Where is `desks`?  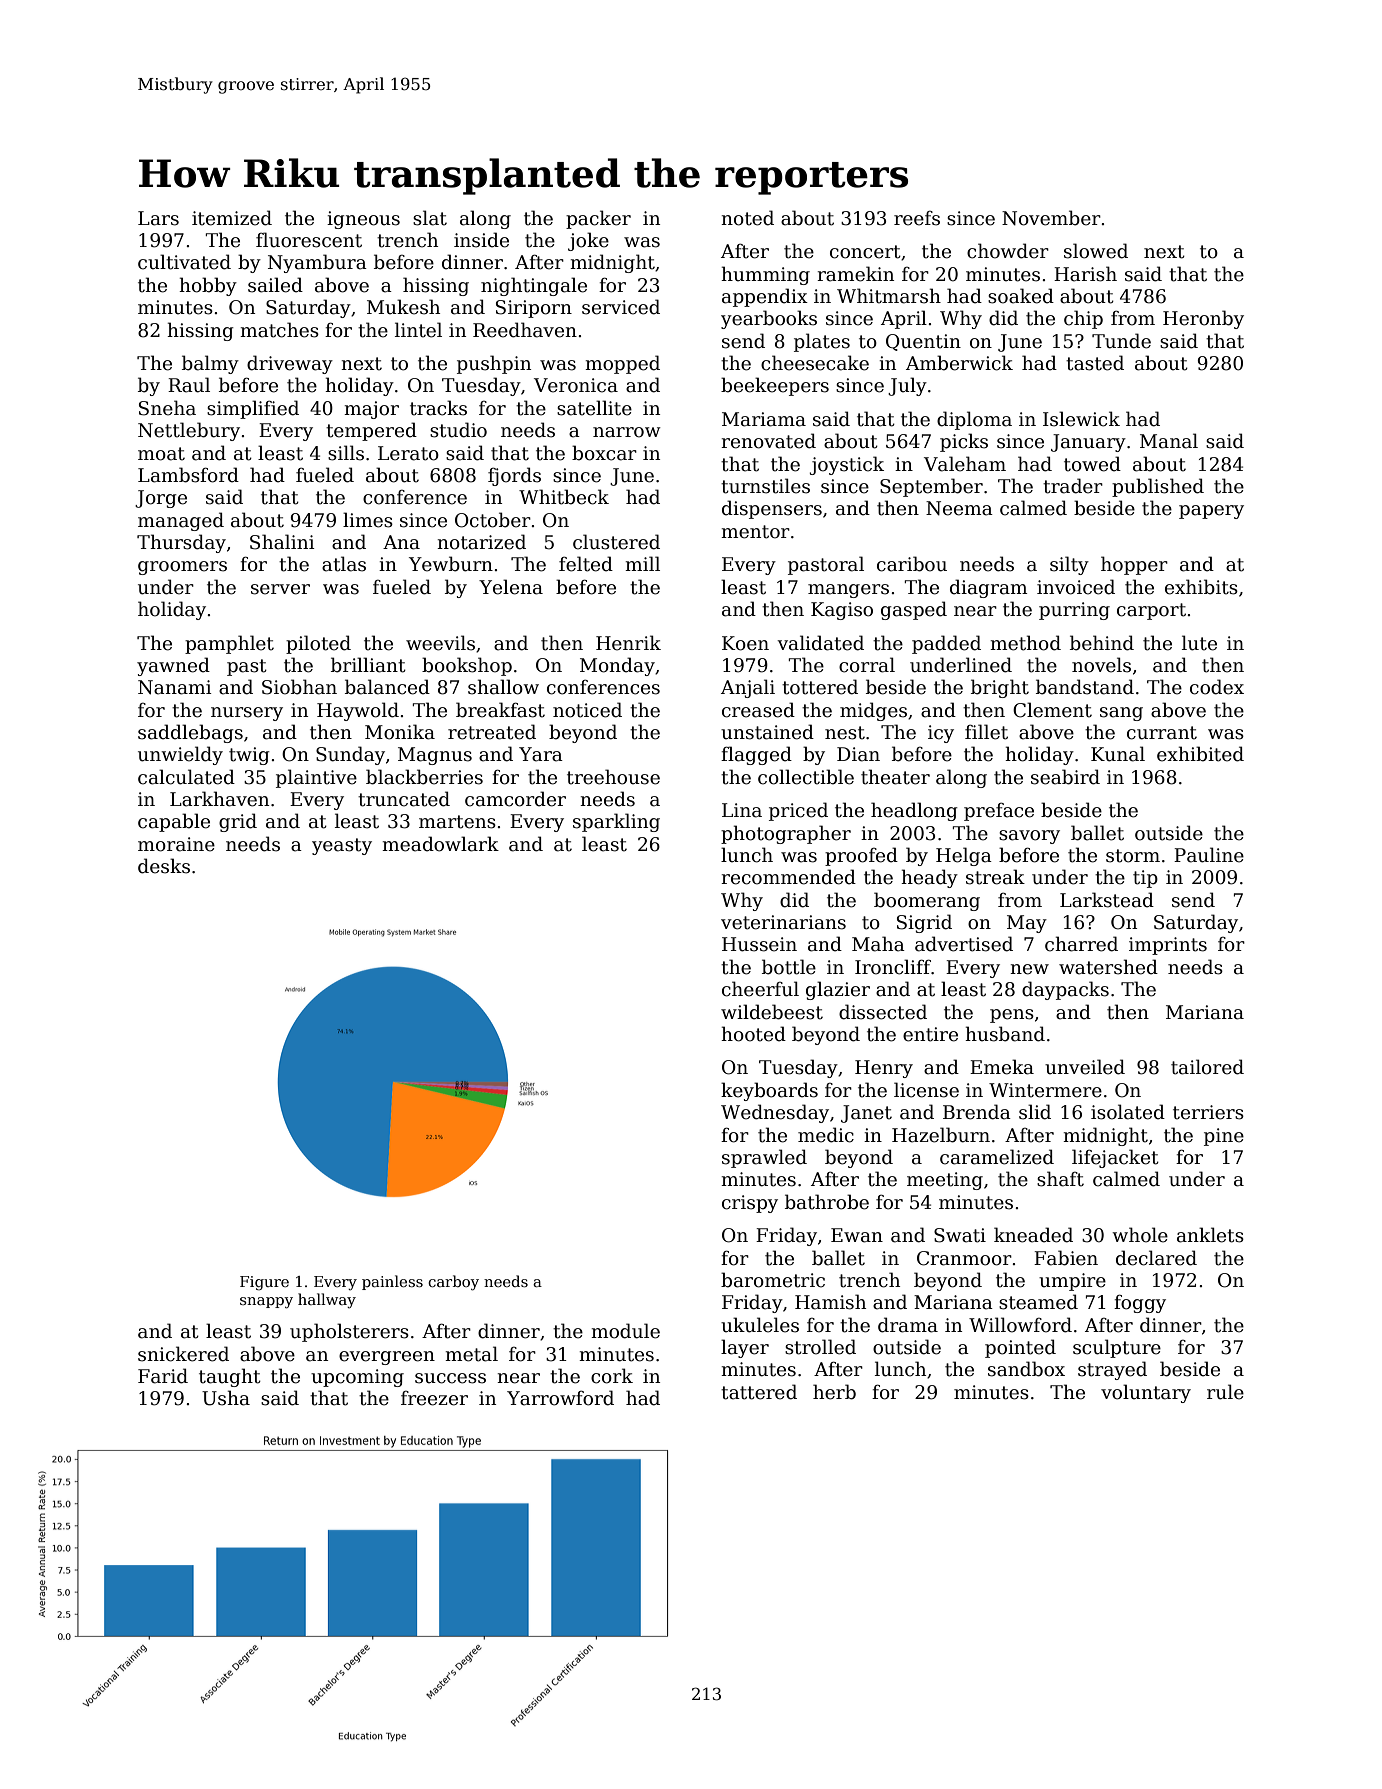 desks is located at coordinates (164, 866).
